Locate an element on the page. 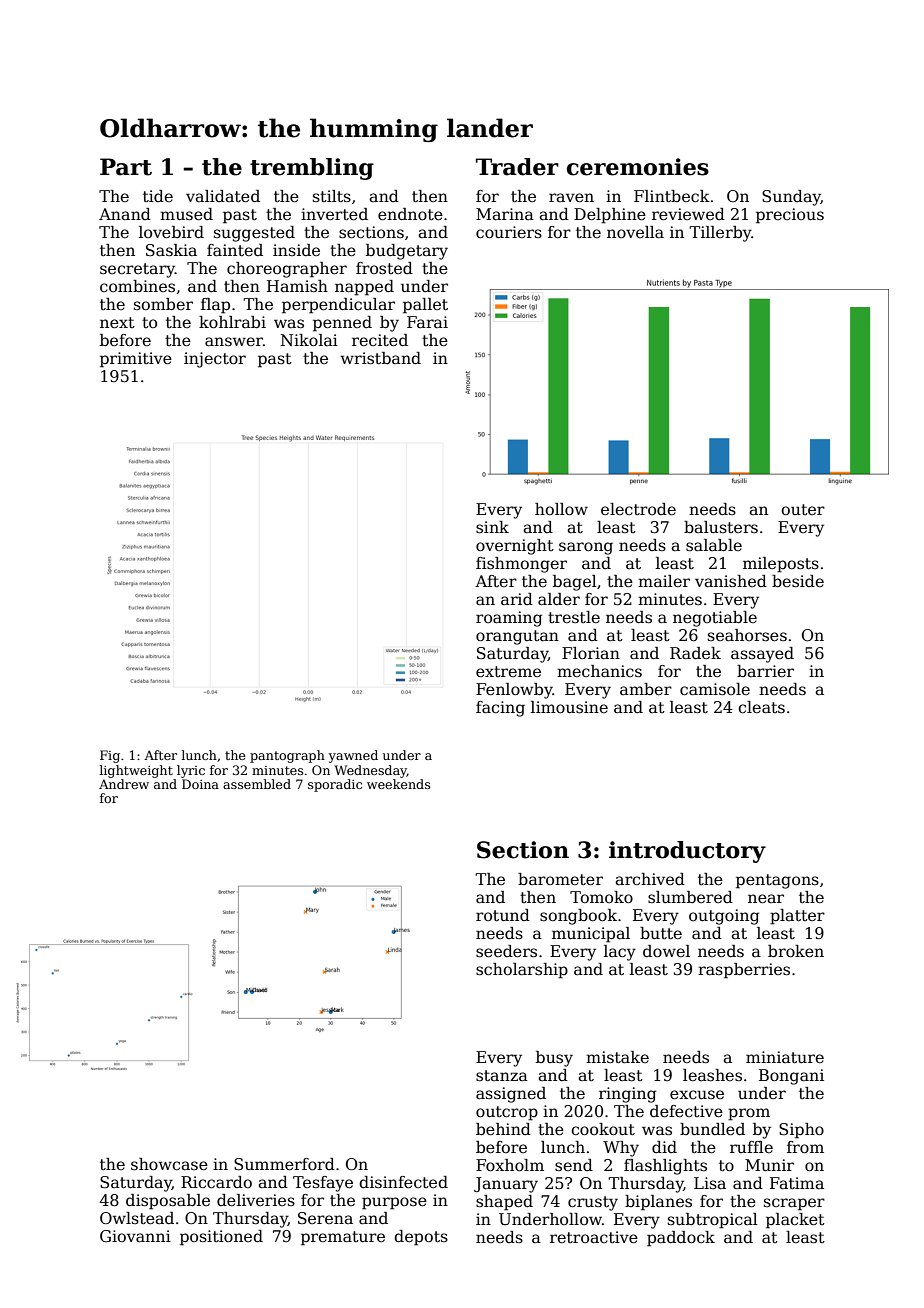  yawned is located at coordinates (353, 756).
